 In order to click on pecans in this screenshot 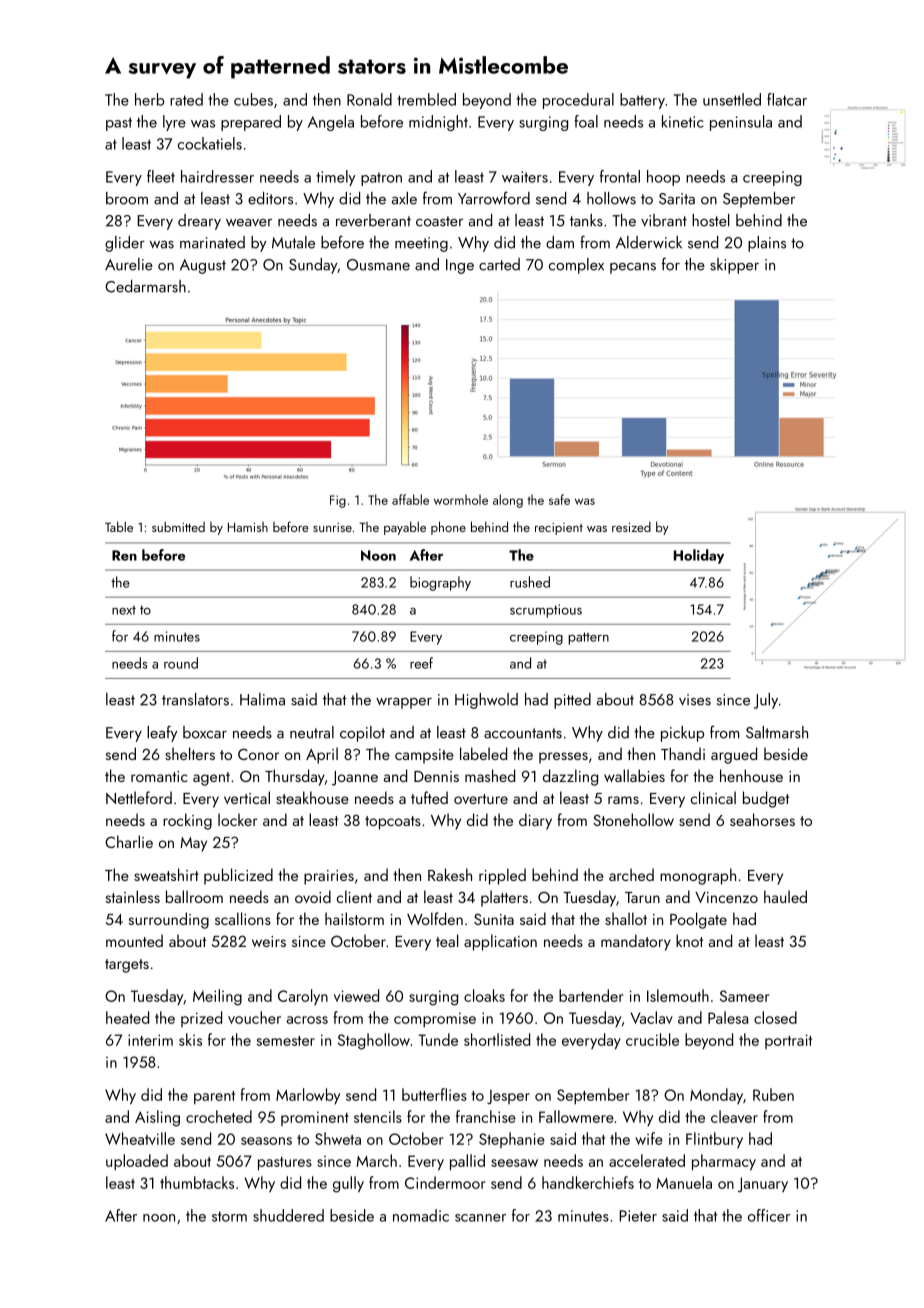, I will do `click(633, 268)`.
